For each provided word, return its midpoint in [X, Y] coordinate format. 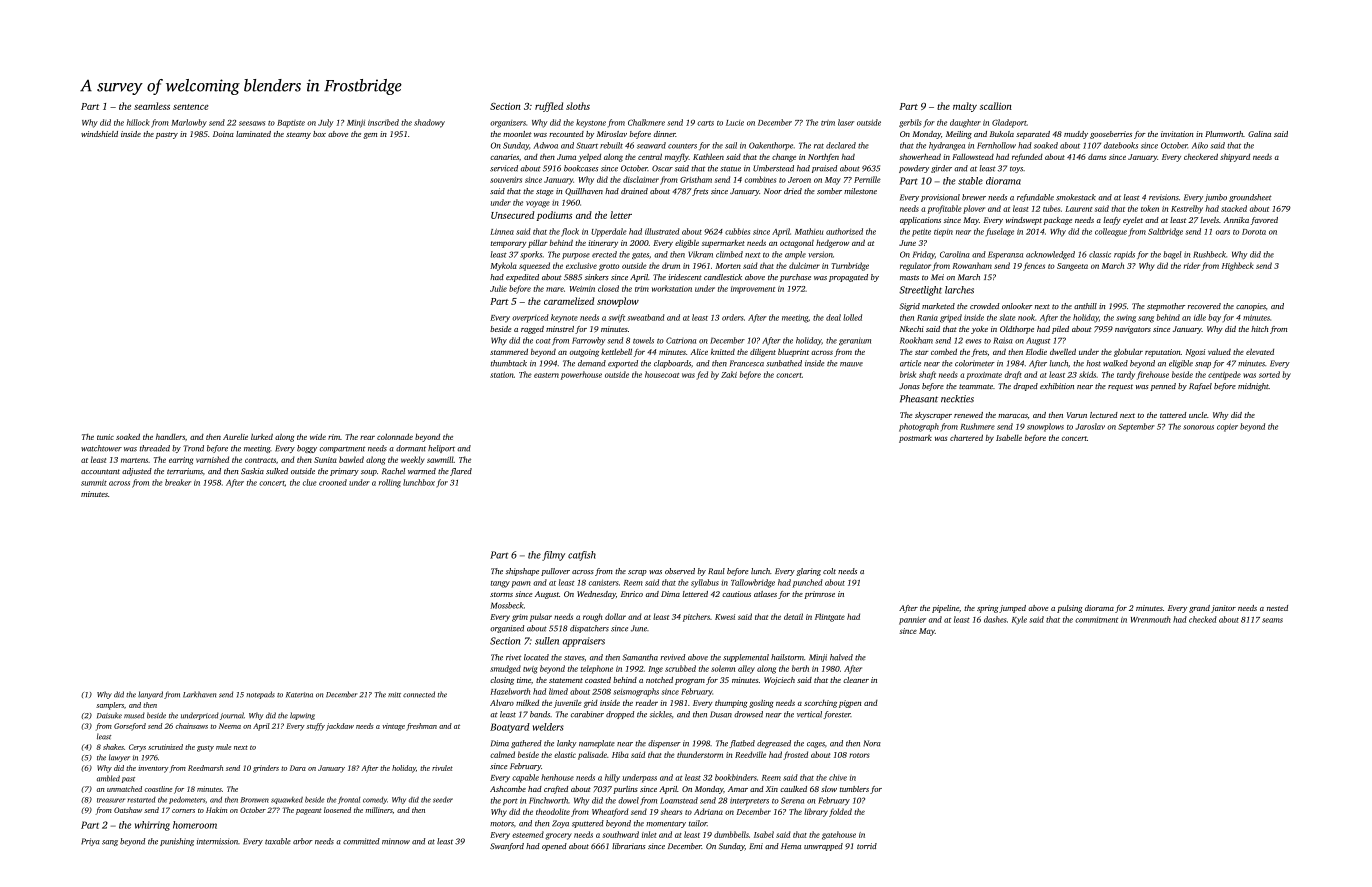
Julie [498, 288]
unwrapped [823, 847]
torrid [867, 846]
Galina [1259, 134]
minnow [396, 841]
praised [824, 169]
